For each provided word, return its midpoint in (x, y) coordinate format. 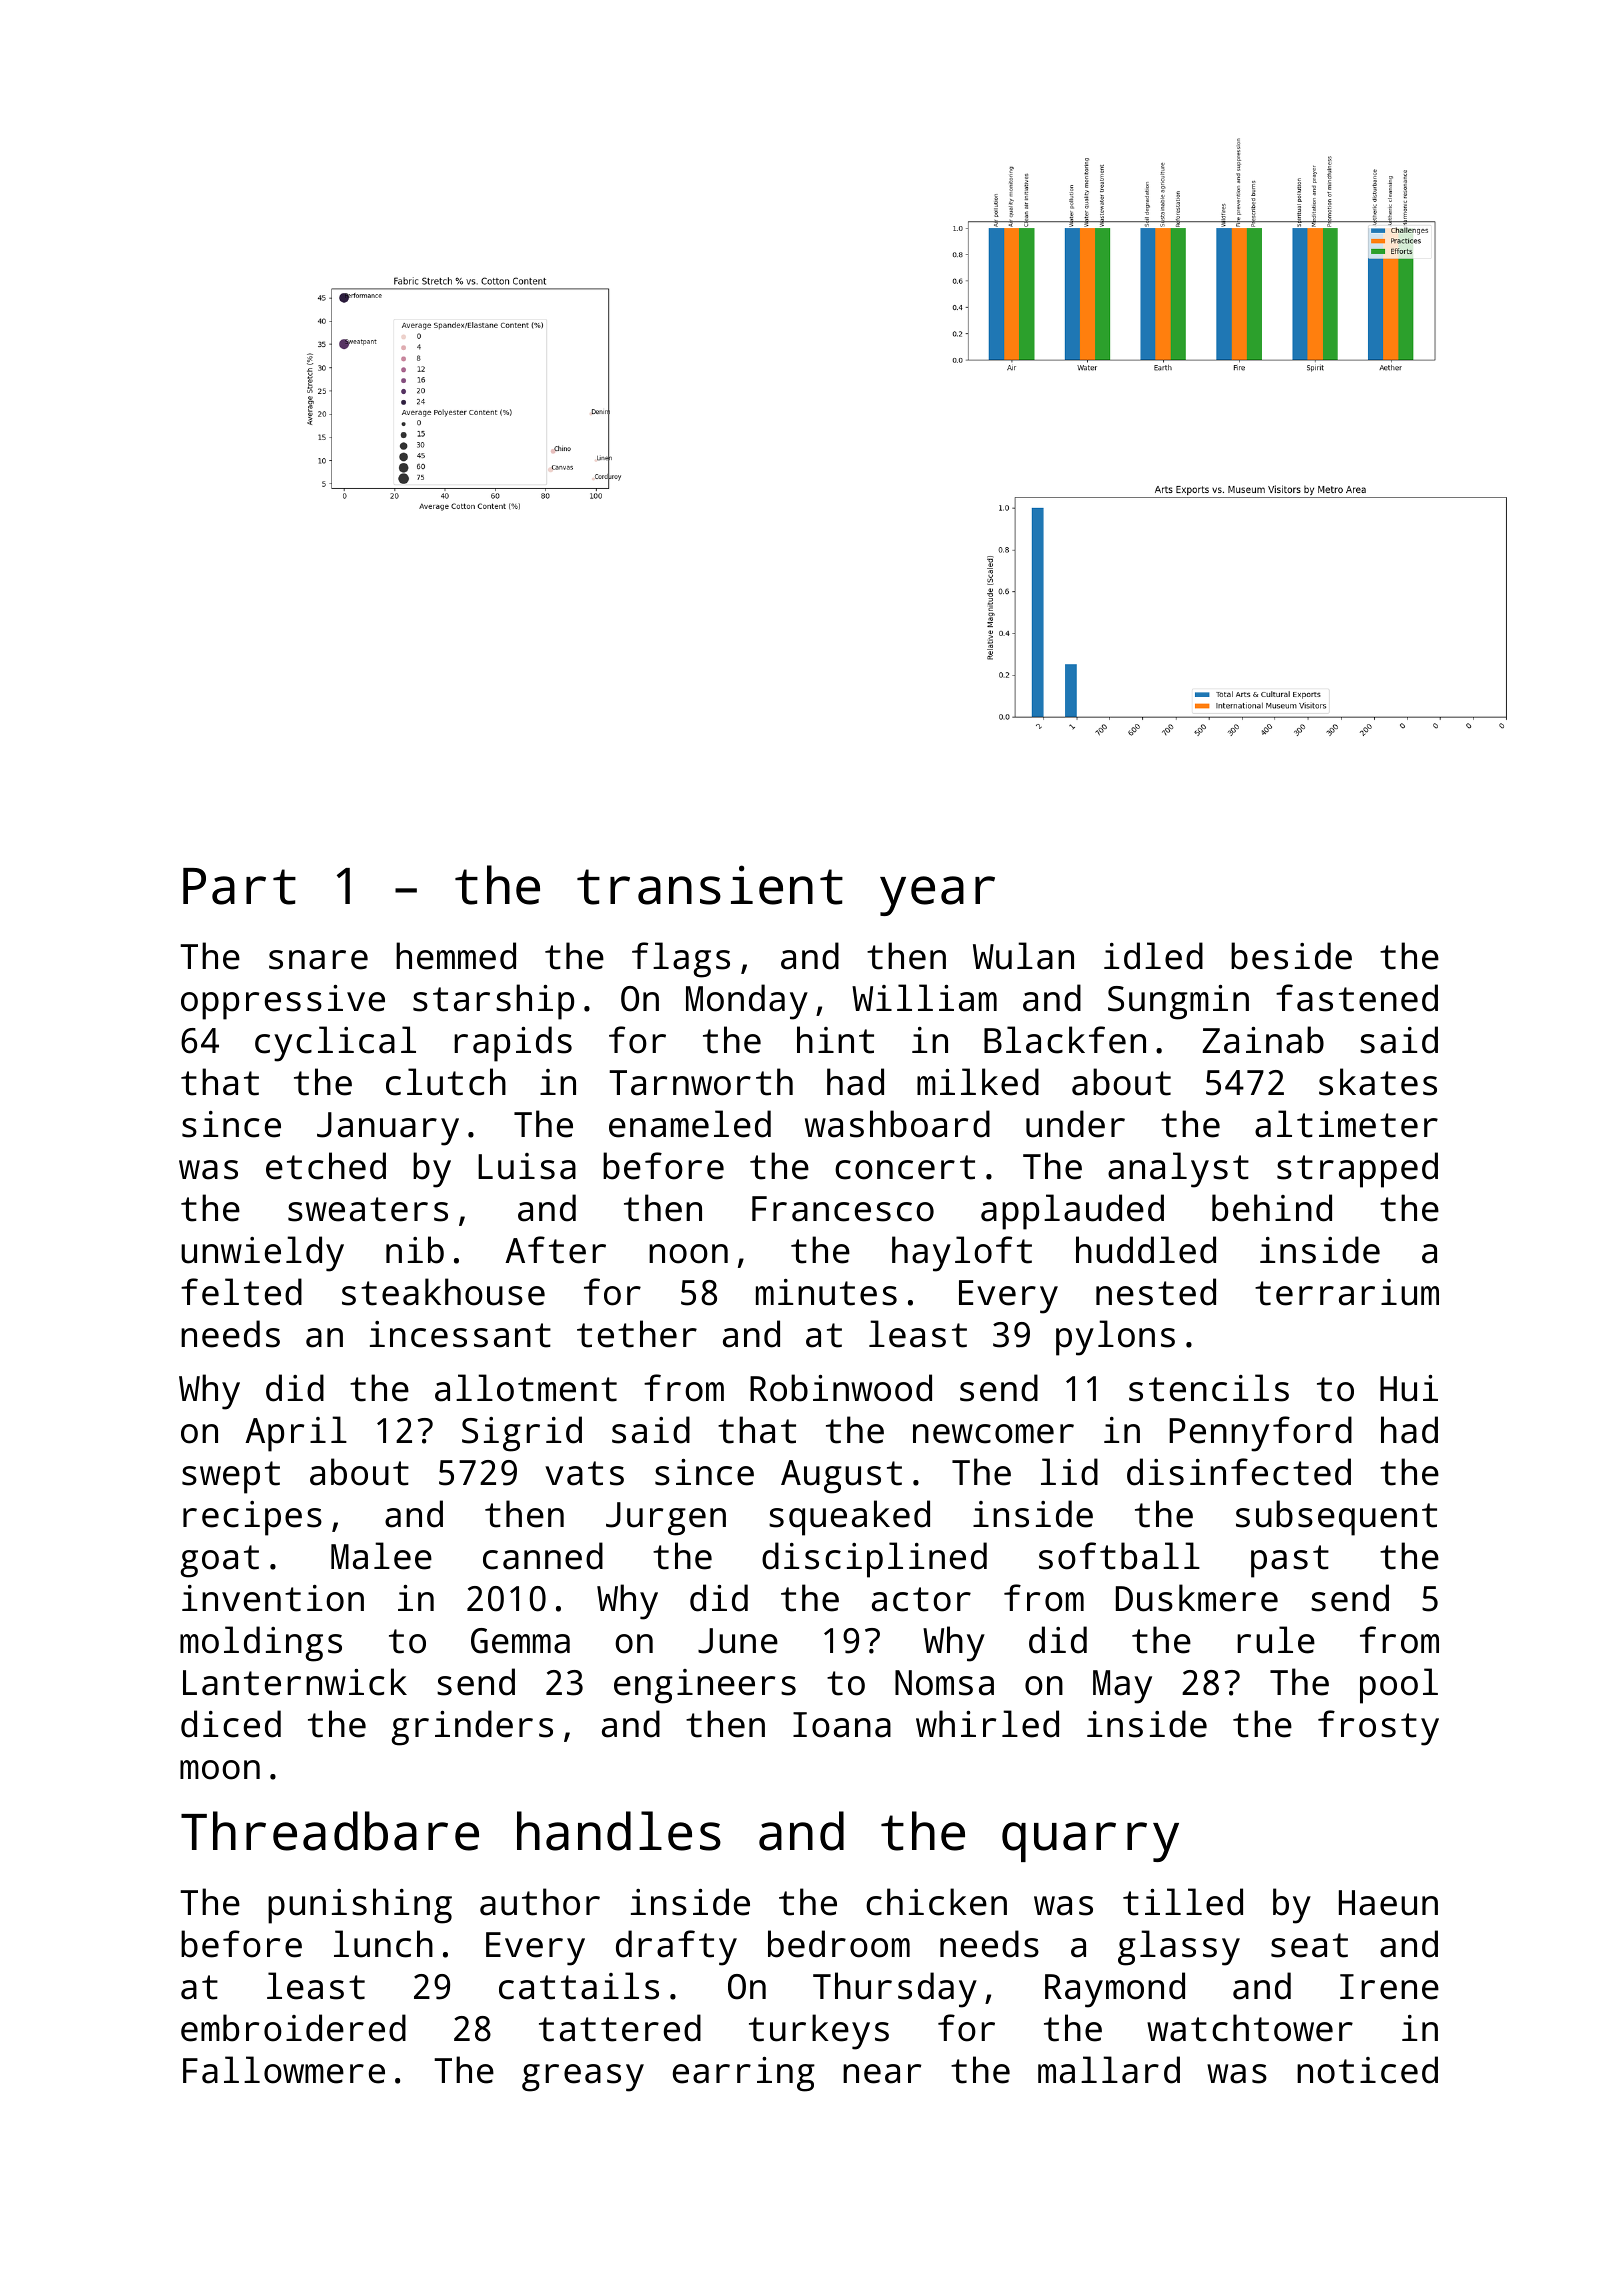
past (1290, 1561)
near (882, 2074)
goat (220, 1561)
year (937, 896)
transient (710, 885)
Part (239, 886)
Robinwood (841, 1388)
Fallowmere (284, 2070)
